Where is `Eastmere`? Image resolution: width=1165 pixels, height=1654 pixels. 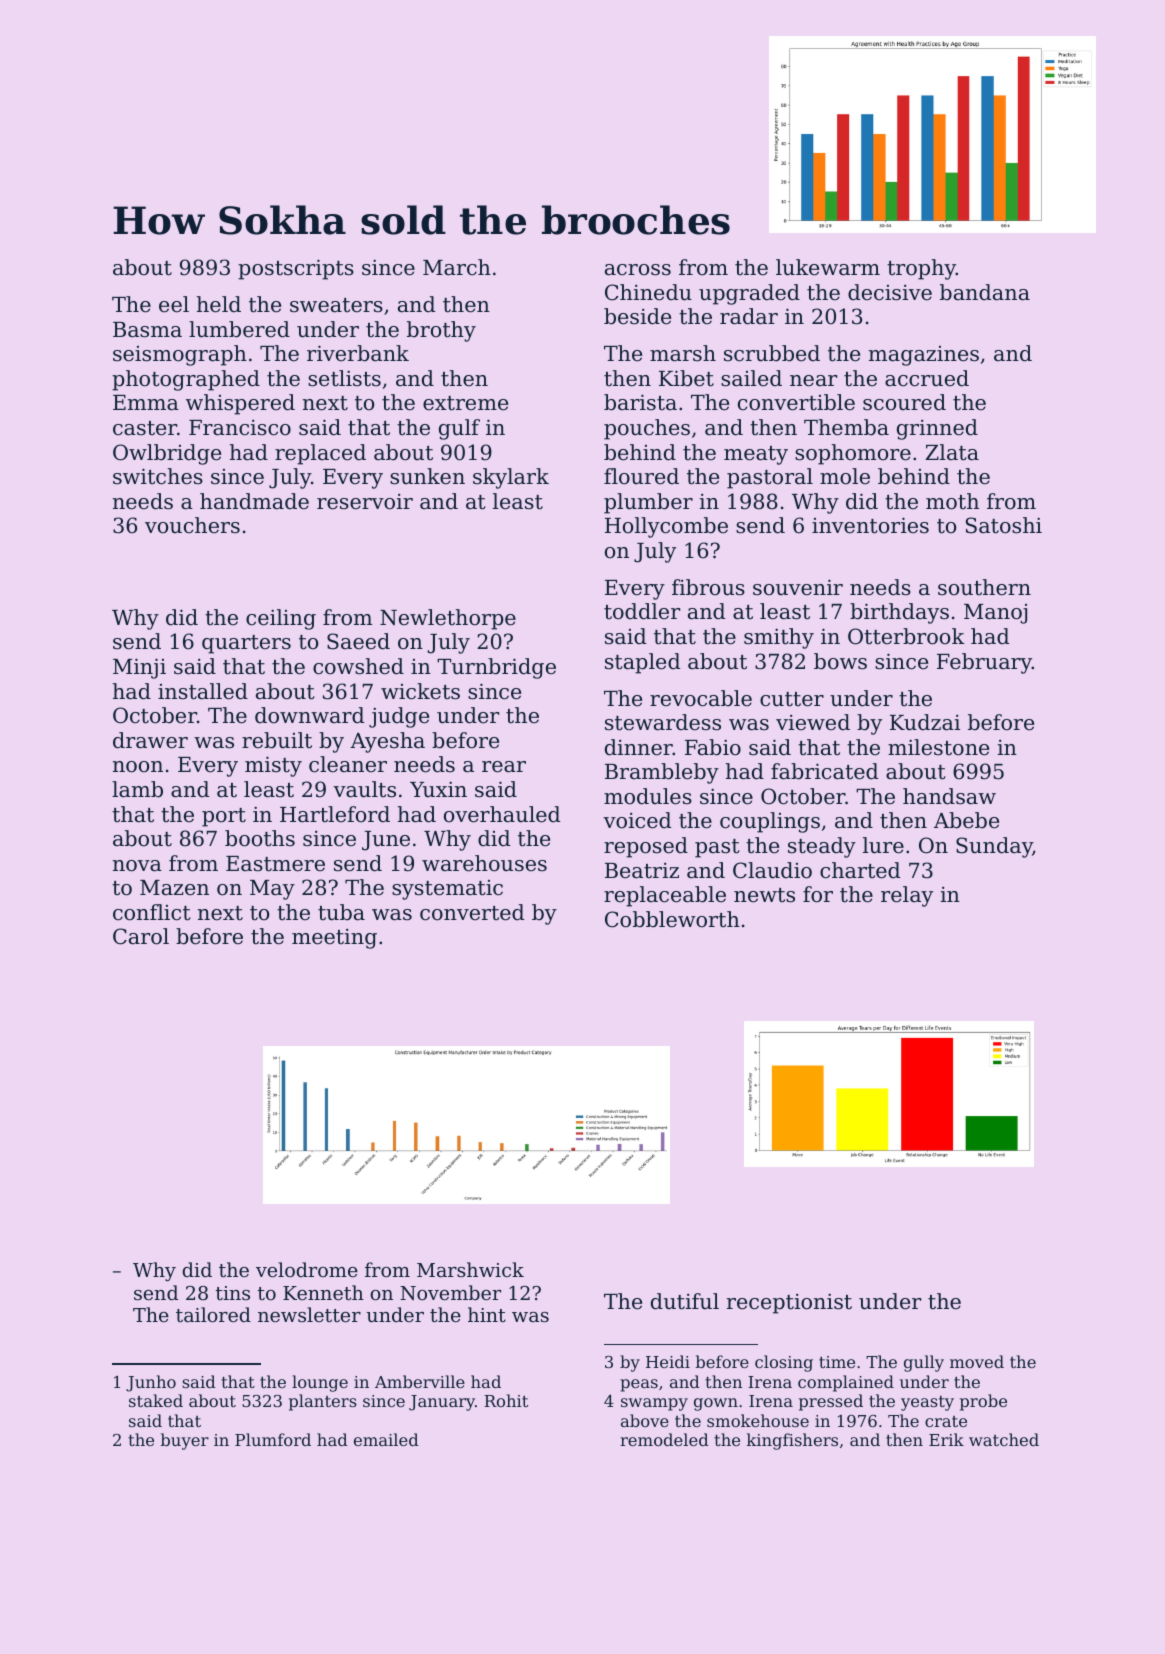 Eastmere is located at coordinates (275, 864).
